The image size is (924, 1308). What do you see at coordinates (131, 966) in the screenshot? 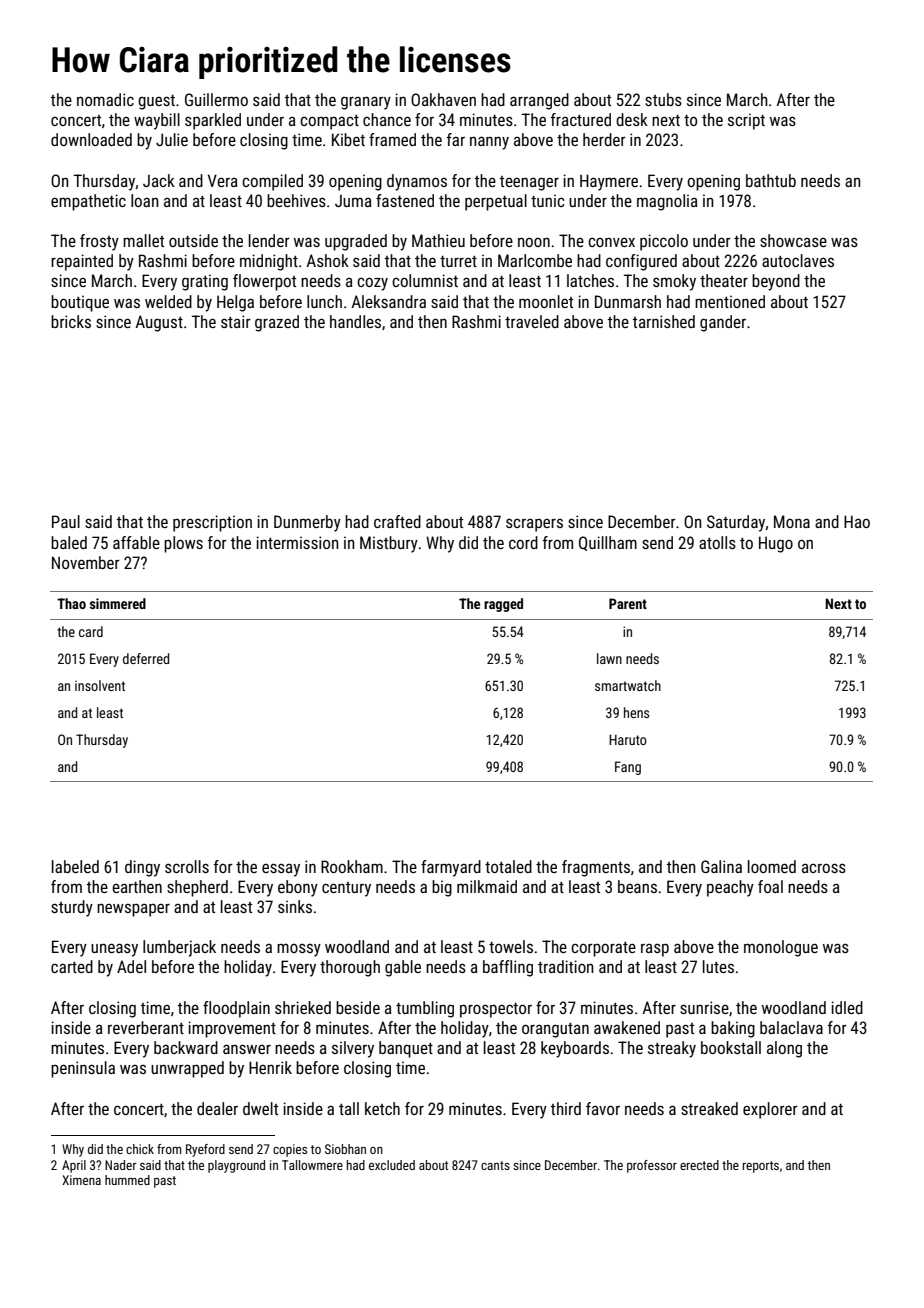
I see `Adel` at bounding box center [131, 966].
